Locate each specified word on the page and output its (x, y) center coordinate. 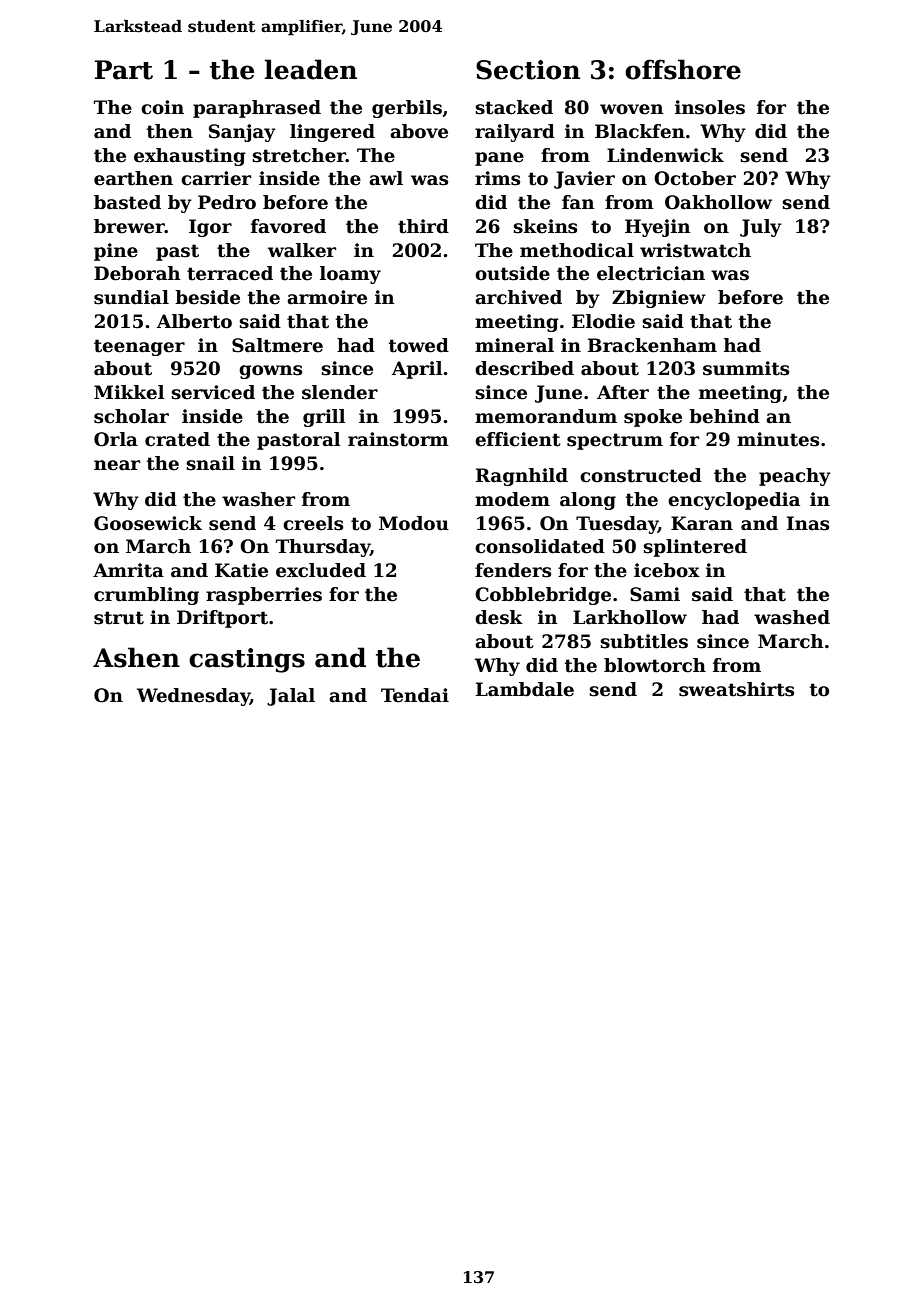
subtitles (644, 641)
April (417, 370)
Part (123, 70)
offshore (683, 69)
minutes (778, 439)
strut (119, 618)
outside (512, 273)
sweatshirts (736, 689)
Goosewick (148, 523)
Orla (116, 439)
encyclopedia (734, 501)
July (761, 228)
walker (302, 250)
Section (528, 70)
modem (512, 499)
